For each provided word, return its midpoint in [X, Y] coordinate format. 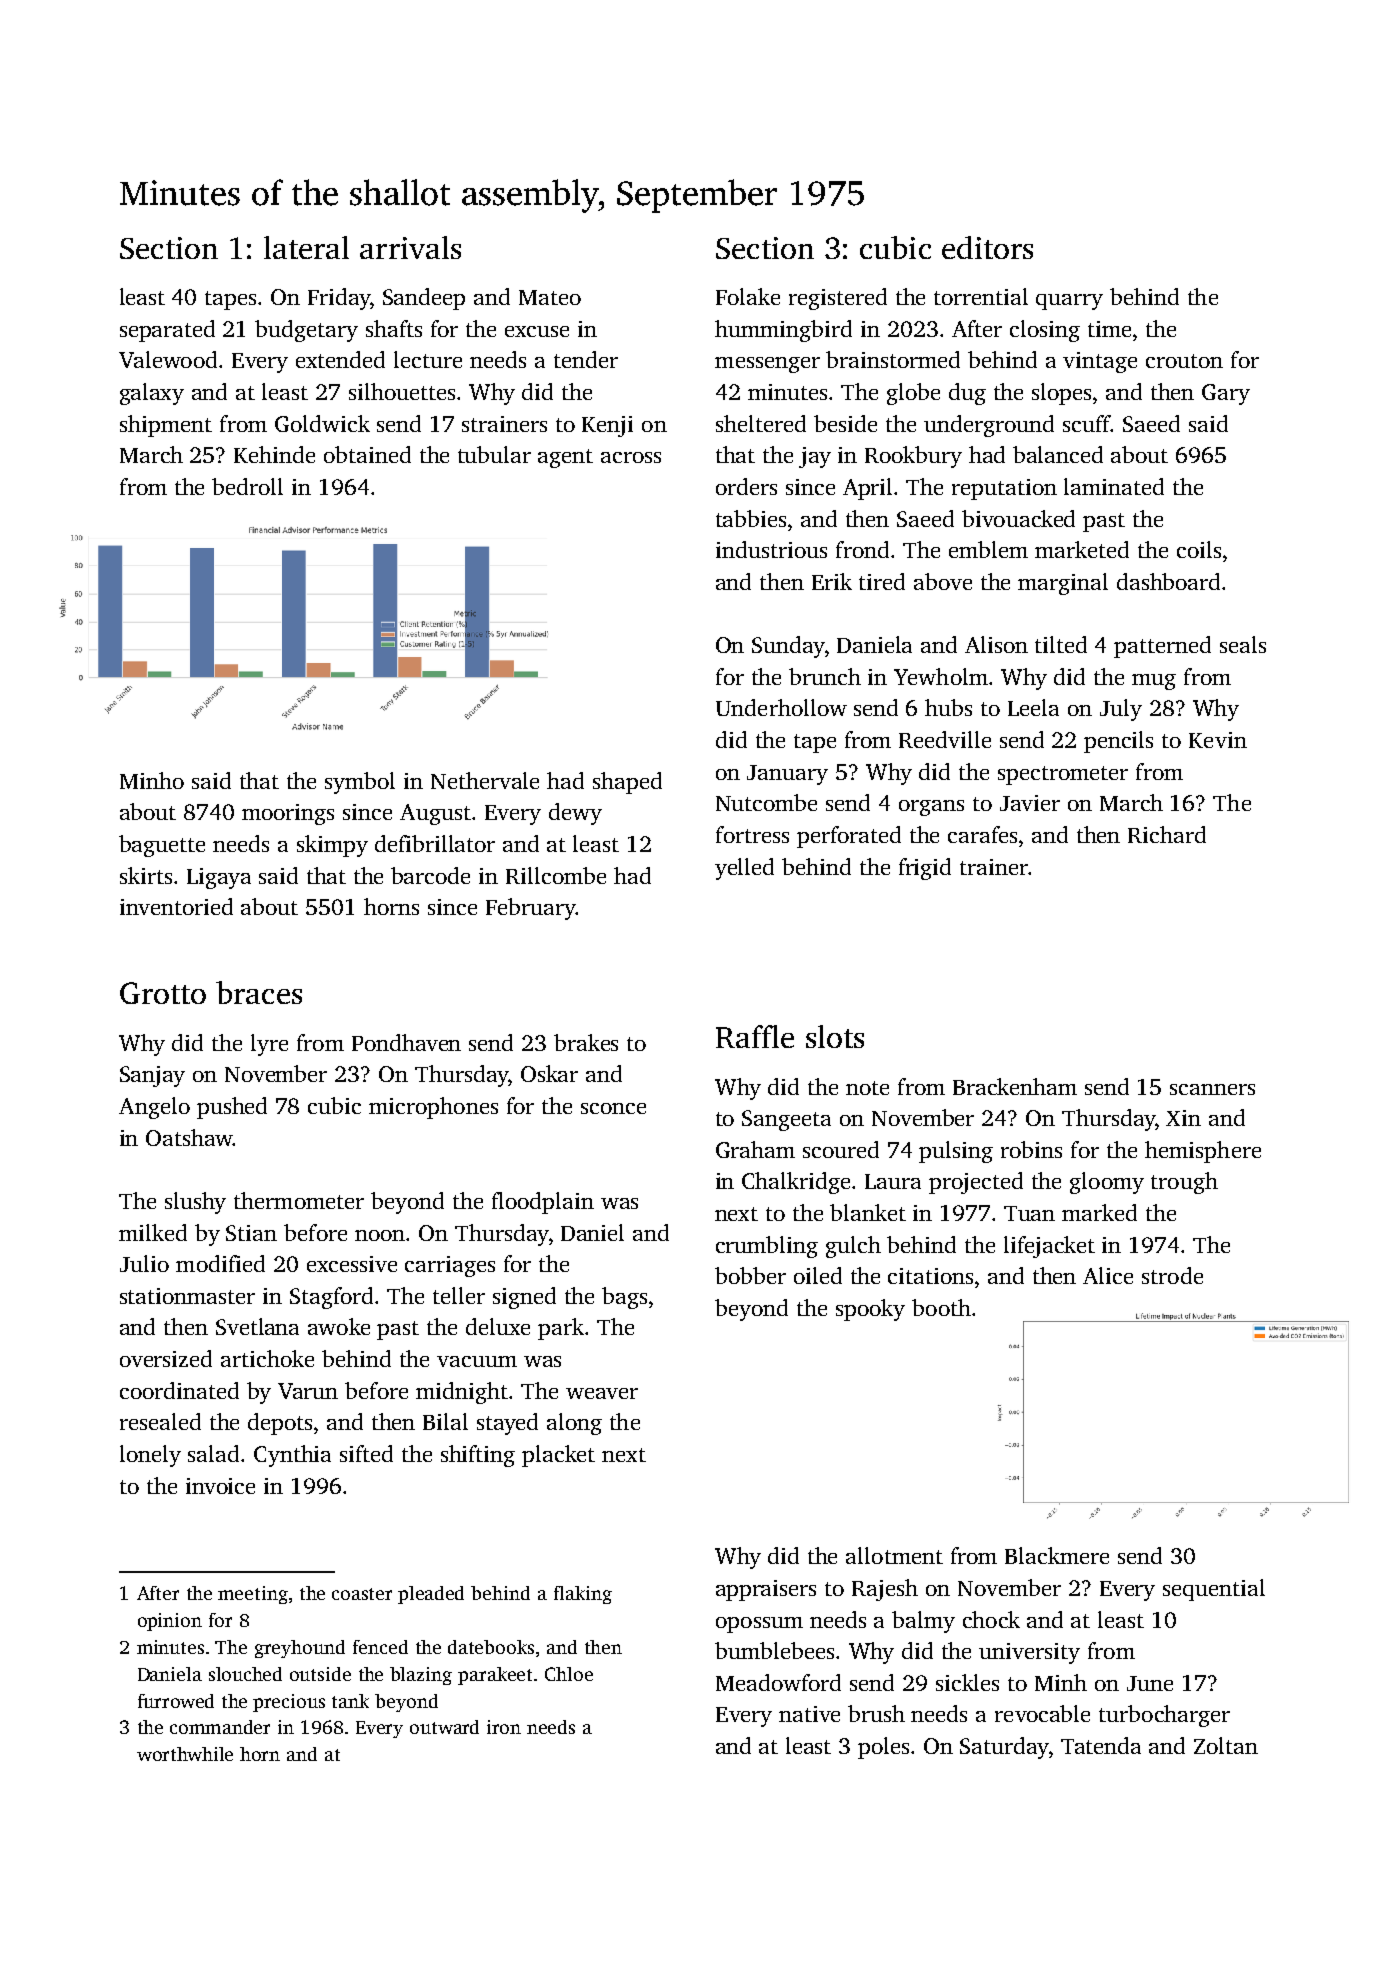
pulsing [956, 1152]
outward [444, 1727]
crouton [1184, 361]
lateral [306, 247]
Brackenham [1015, 1086]
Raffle [755, 1036]
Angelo [154, 1108]
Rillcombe [556, 875]
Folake [748, 296]
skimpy [332, 846]
